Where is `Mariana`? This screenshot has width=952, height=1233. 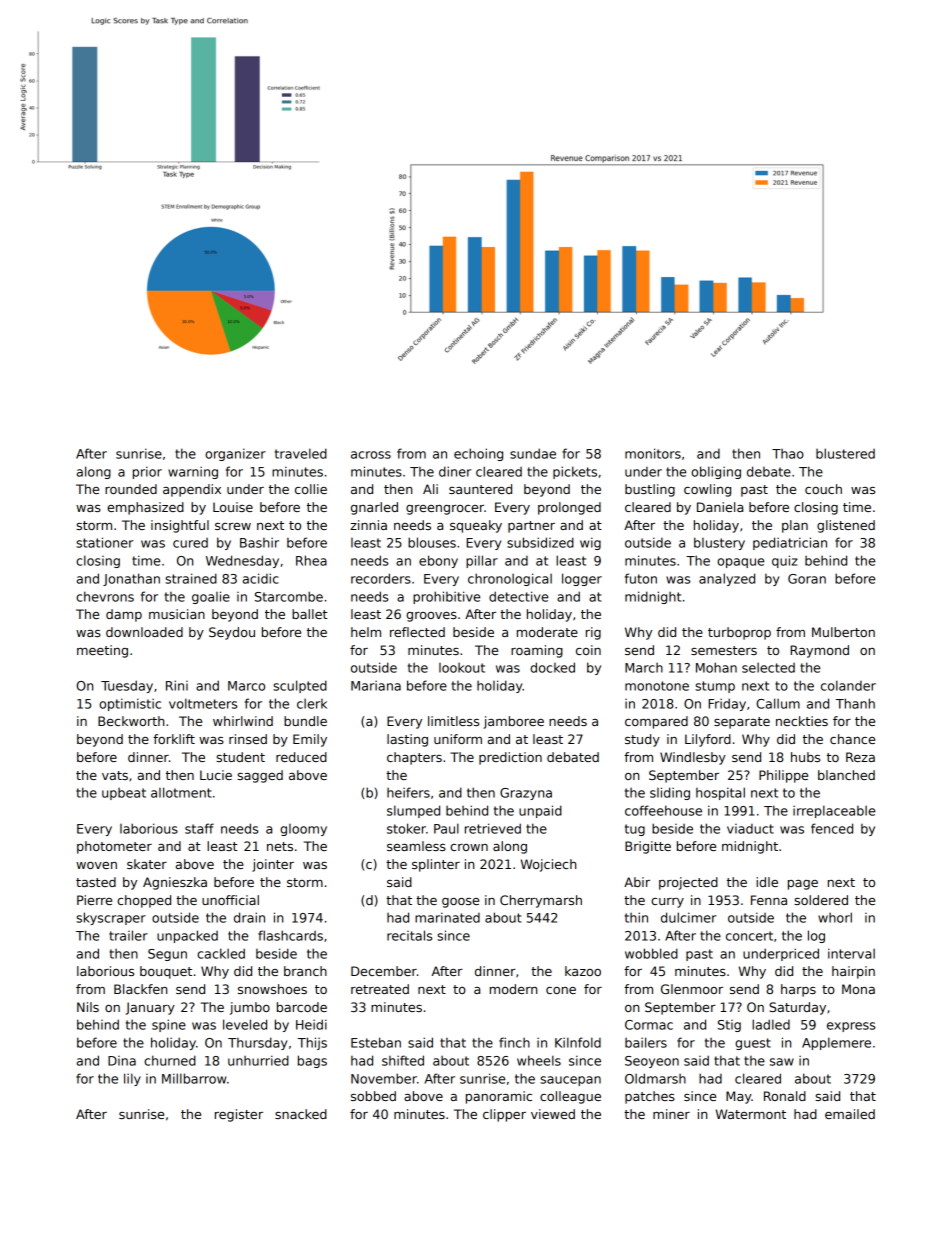 Mariana is located at coordinates (376, 686).
